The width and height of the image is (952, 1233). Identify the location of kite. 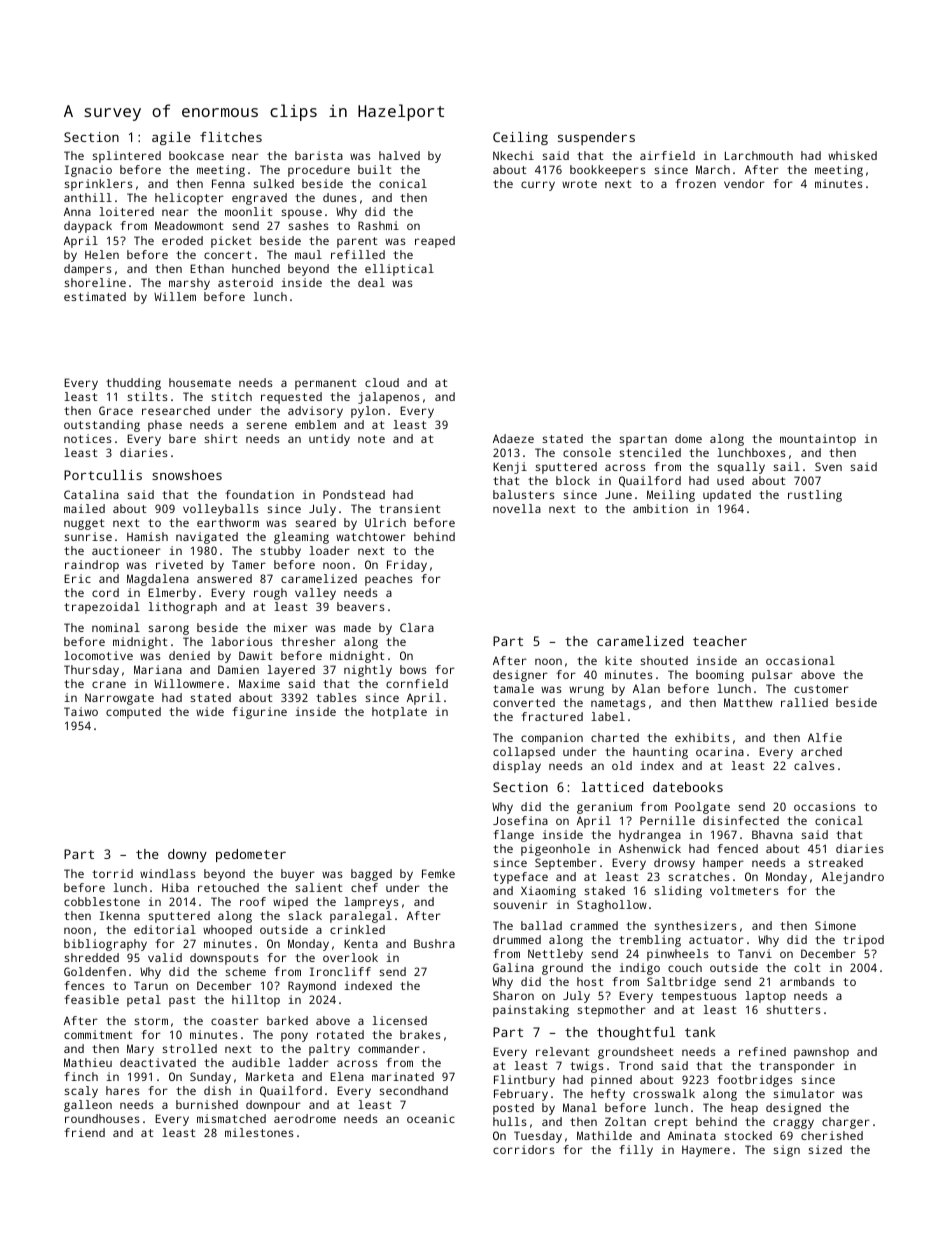
(618, 660).
